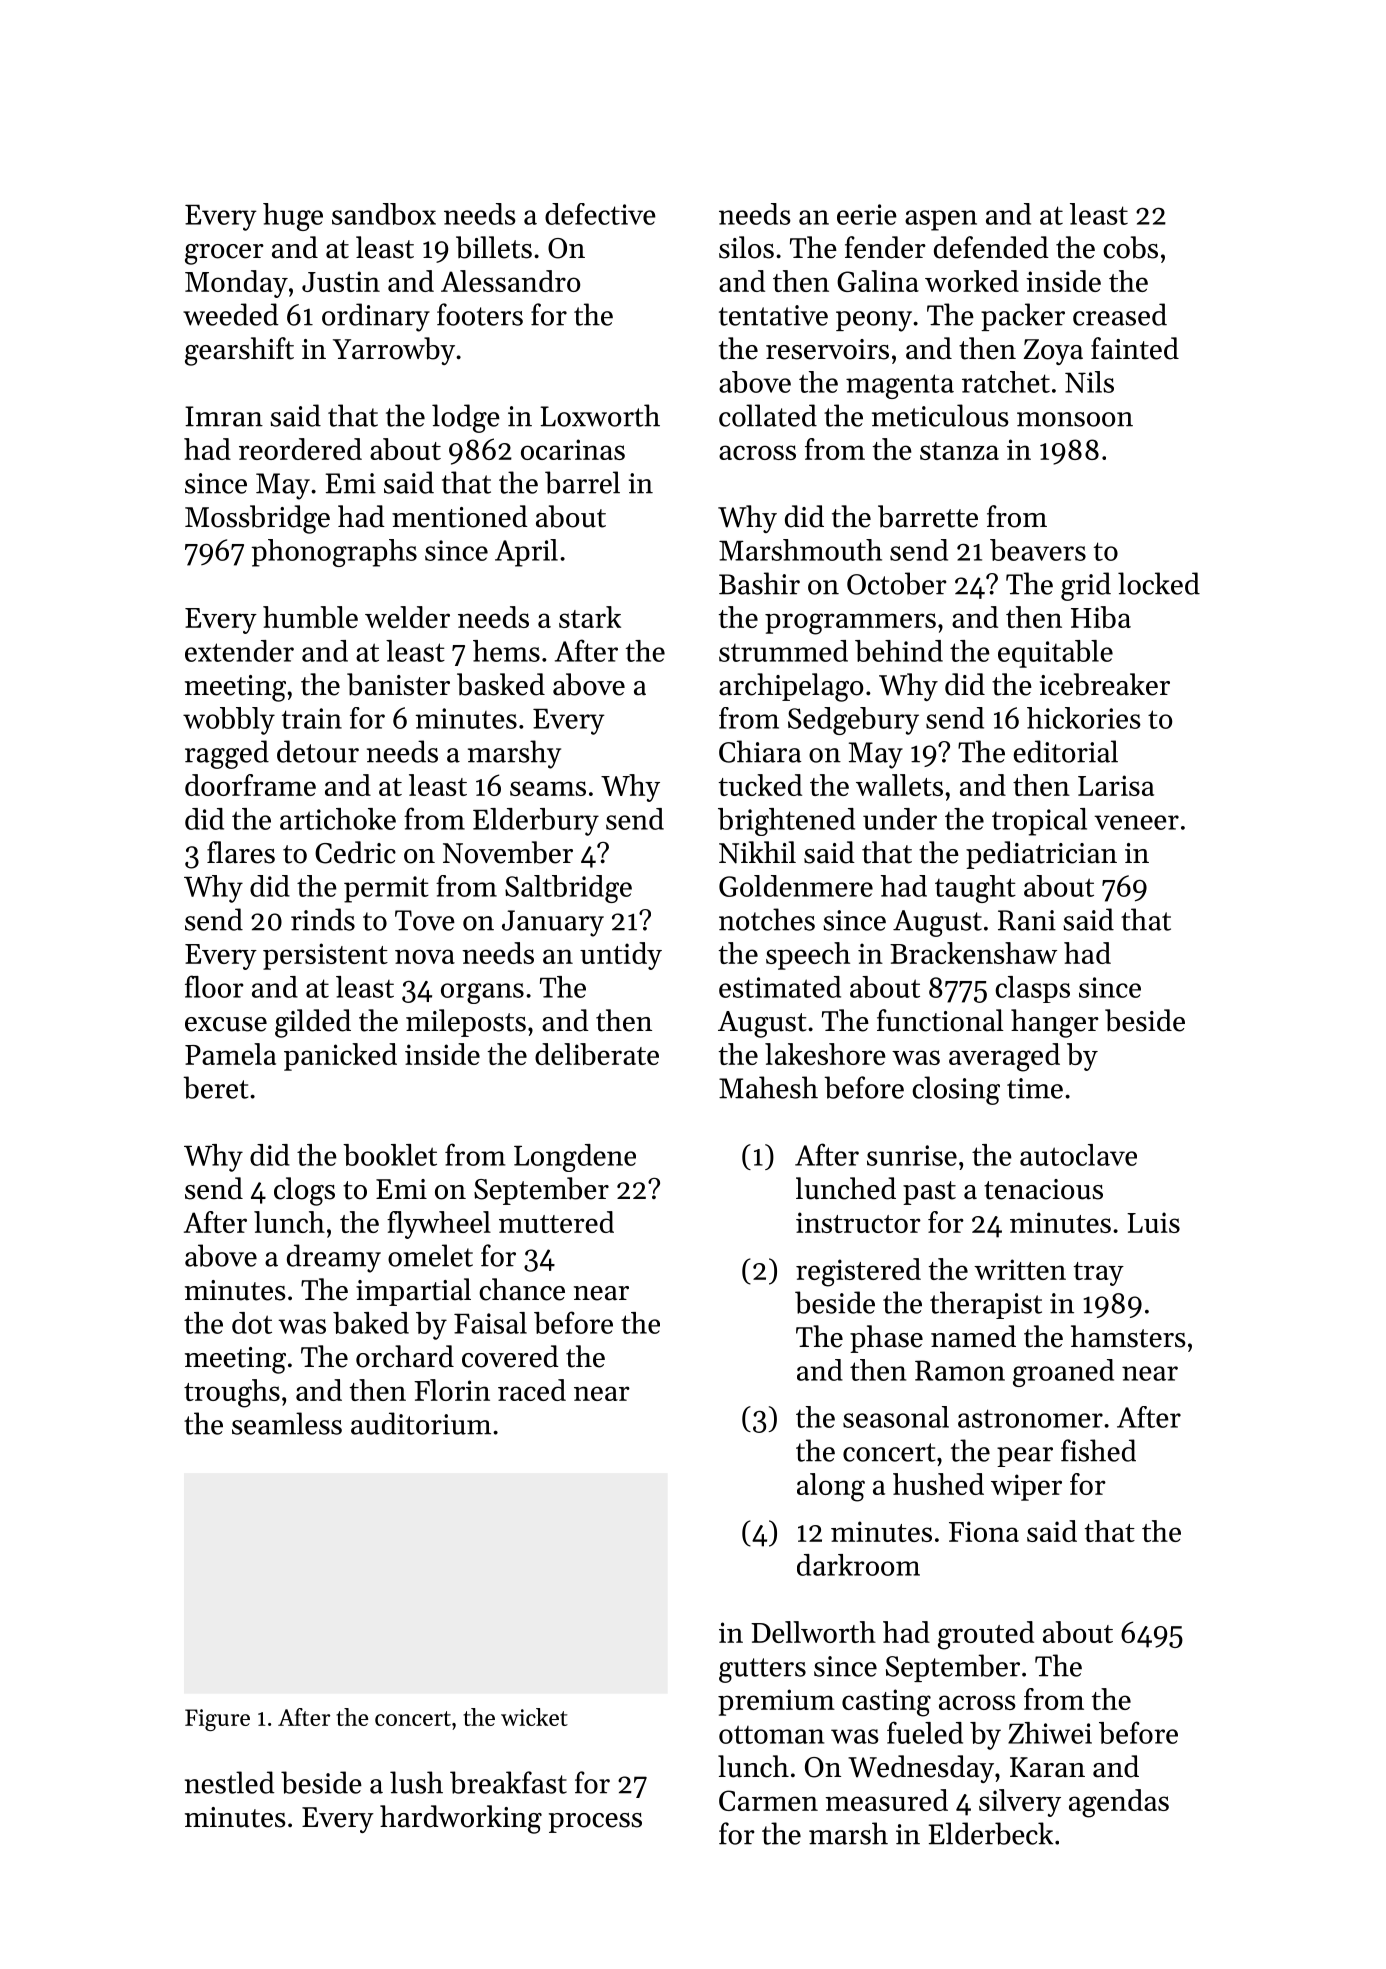 The height and width of the screenshot is (1969, 1386). I want to click on aspen, so click(941, 220).
